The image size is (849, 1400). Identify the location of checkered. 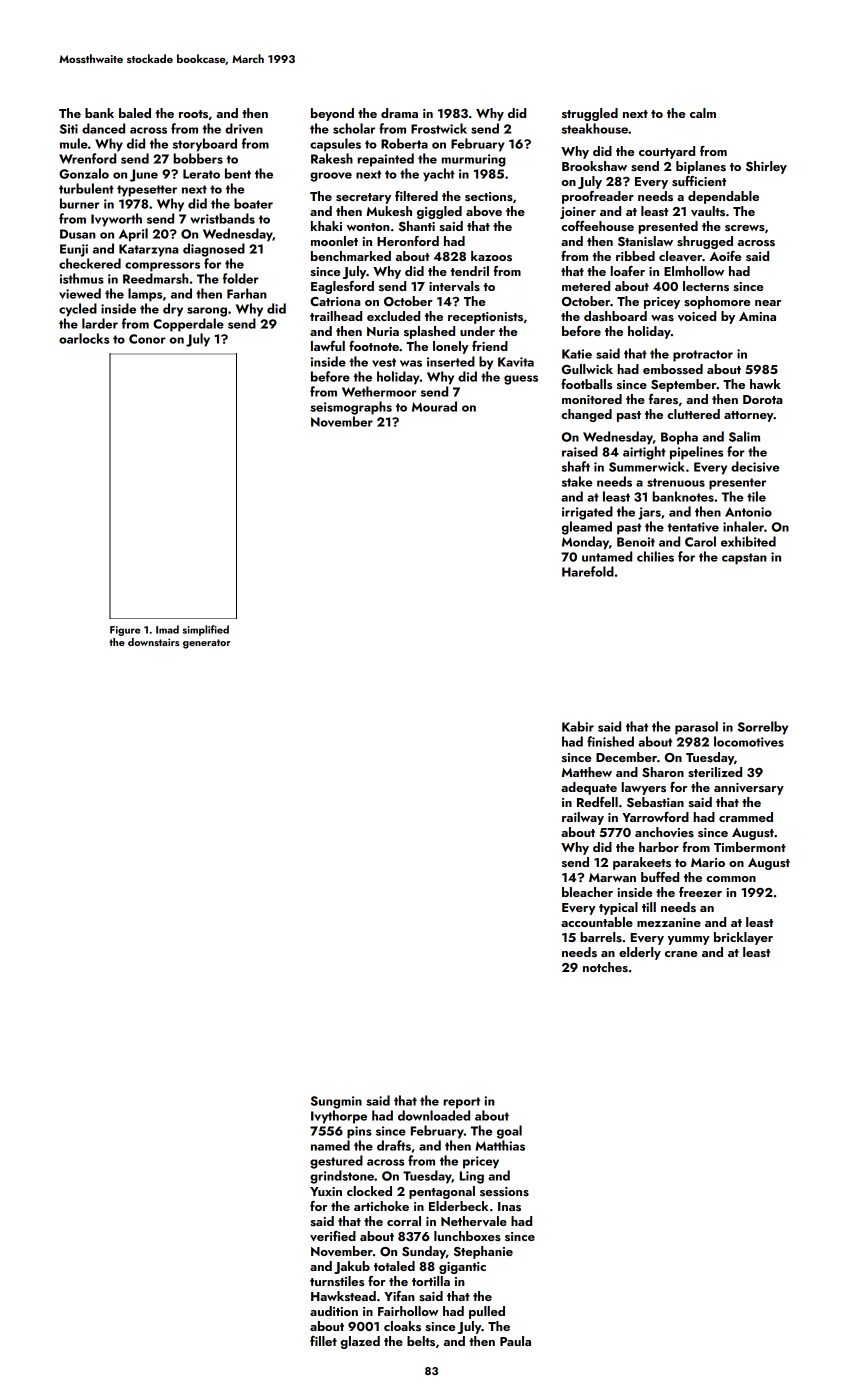
(90, 263).
